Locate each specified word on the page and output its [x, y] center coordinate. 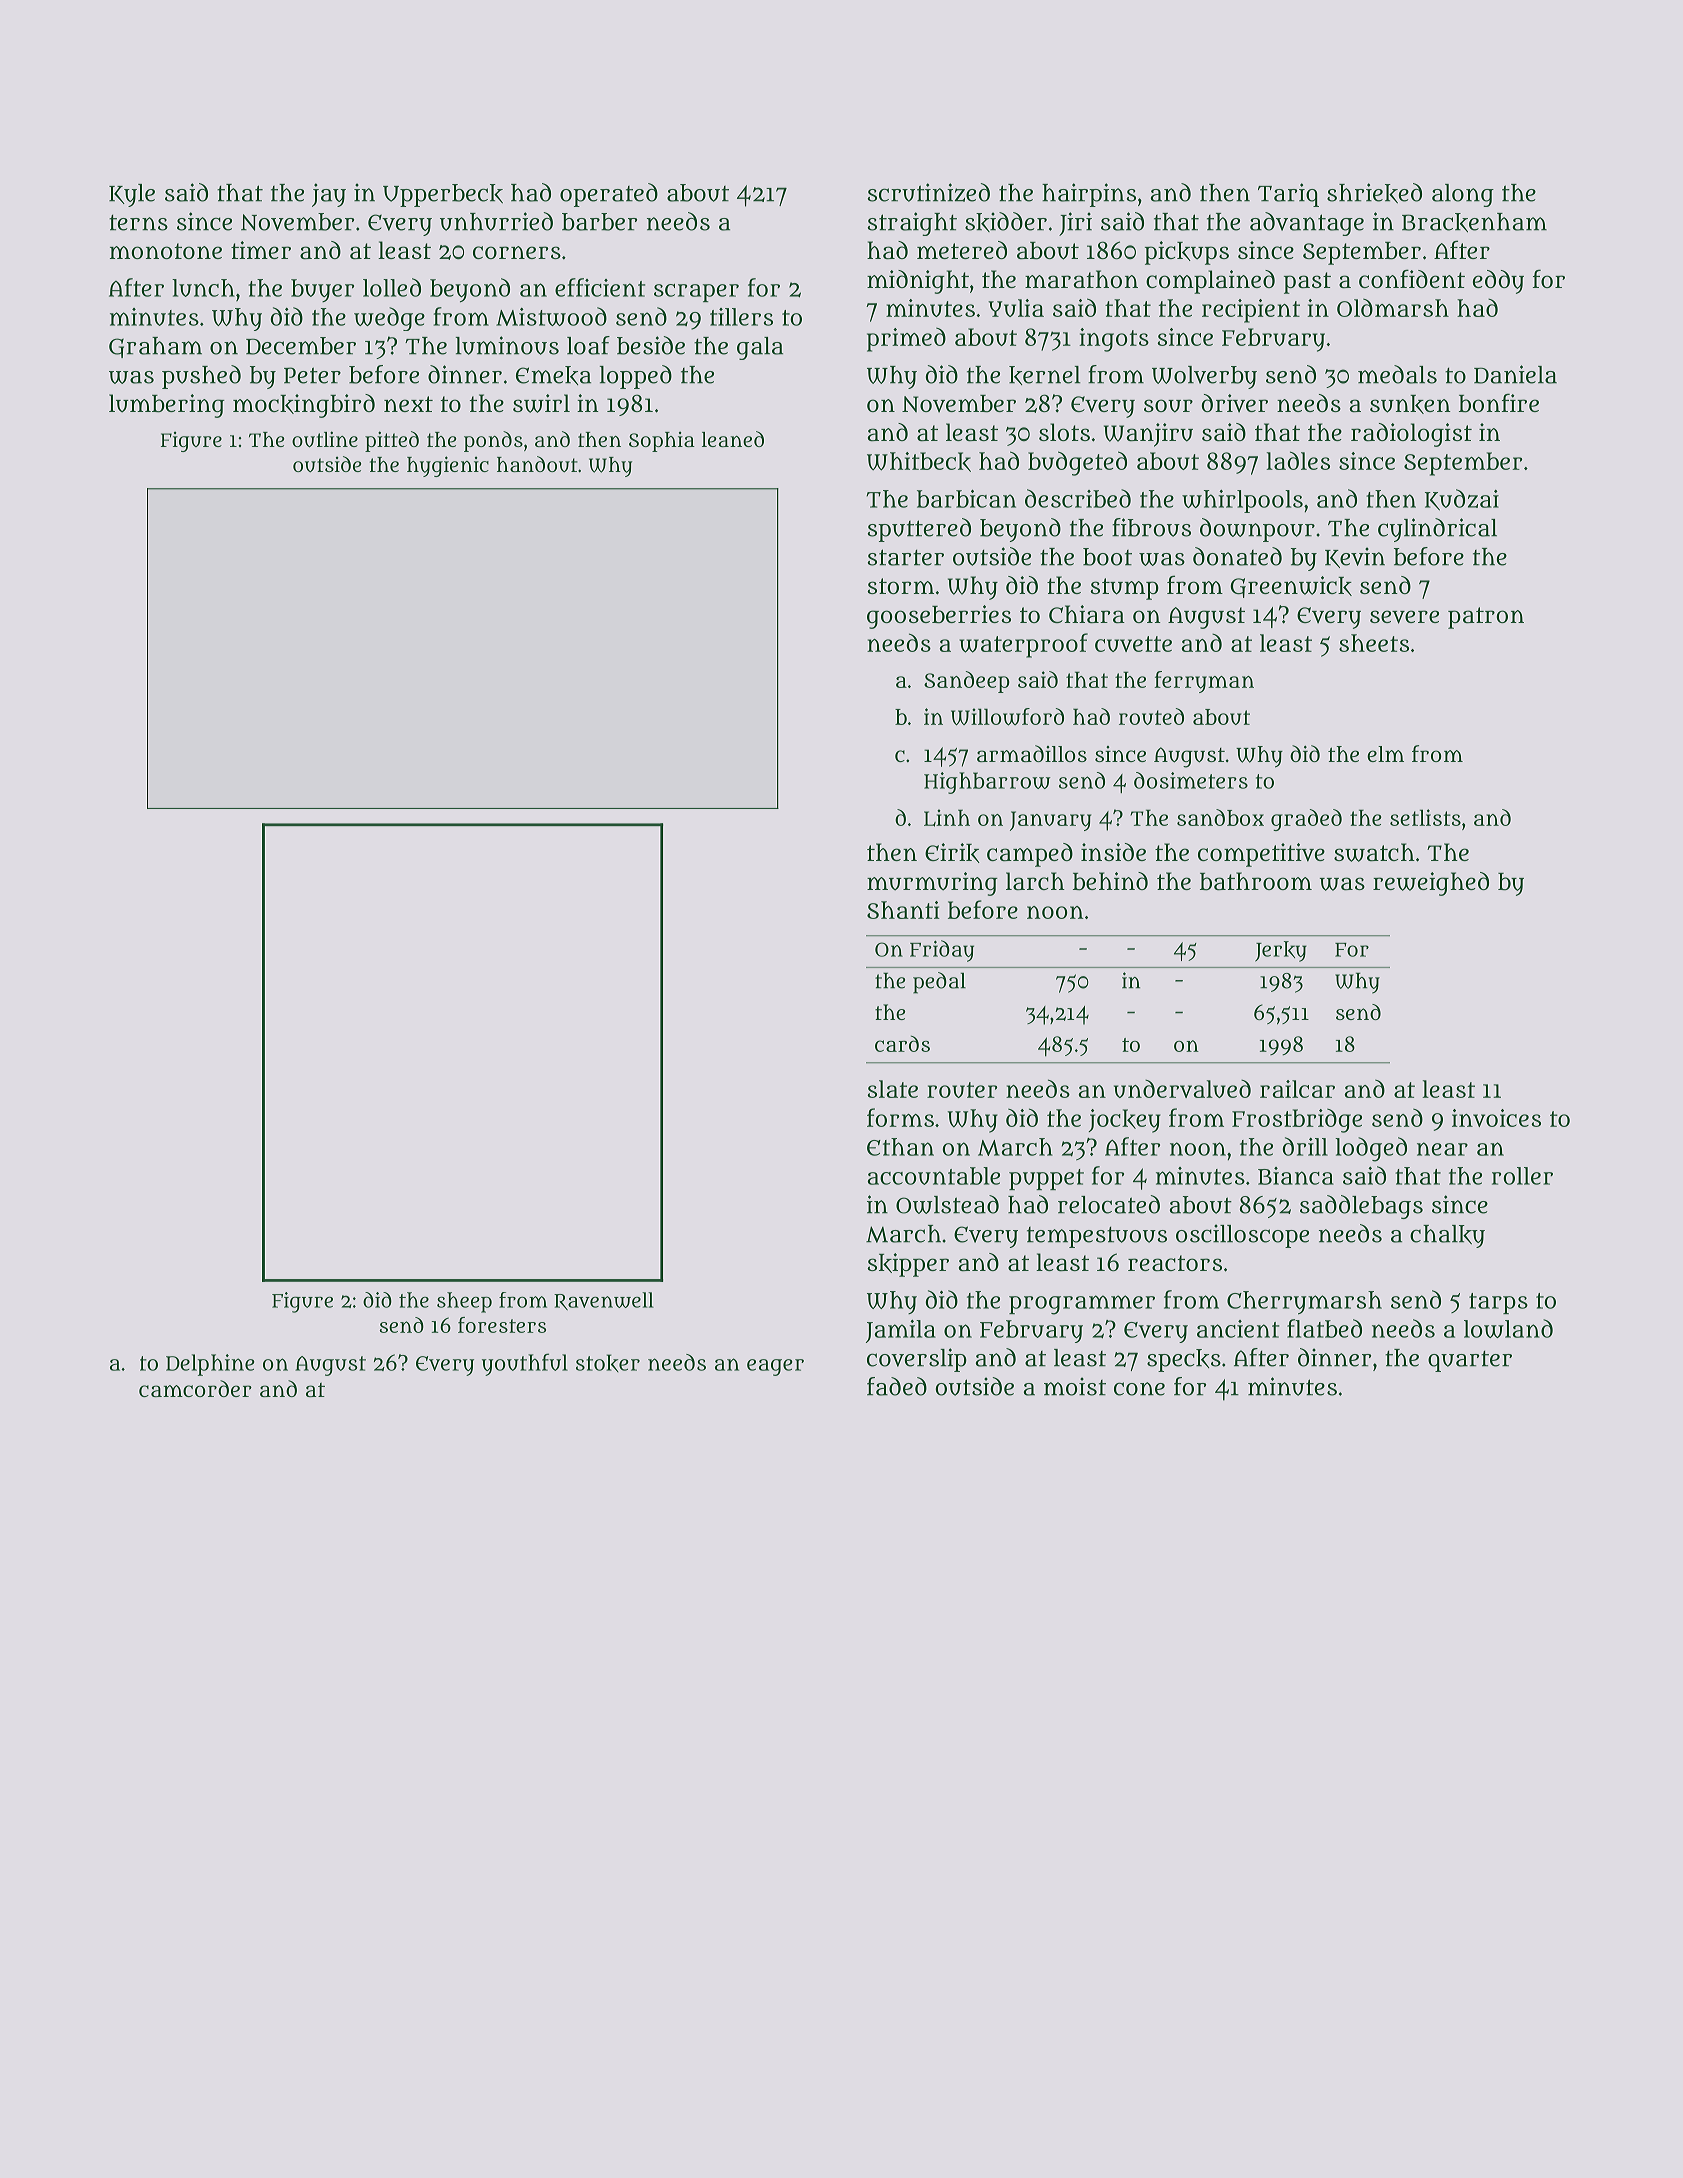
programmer [1082, 1305]
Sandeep [967, 682]
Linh [947, 818]
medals [1397, 374]
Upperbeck [443, 195]
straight [912, 224]
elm [1385, 754]
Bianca [1296, 1176]
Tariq [1288, 195]
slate [892, 1089]
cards [902, 1044]
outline [325, 439]
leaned [733, 439]
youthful [525, 1364]
